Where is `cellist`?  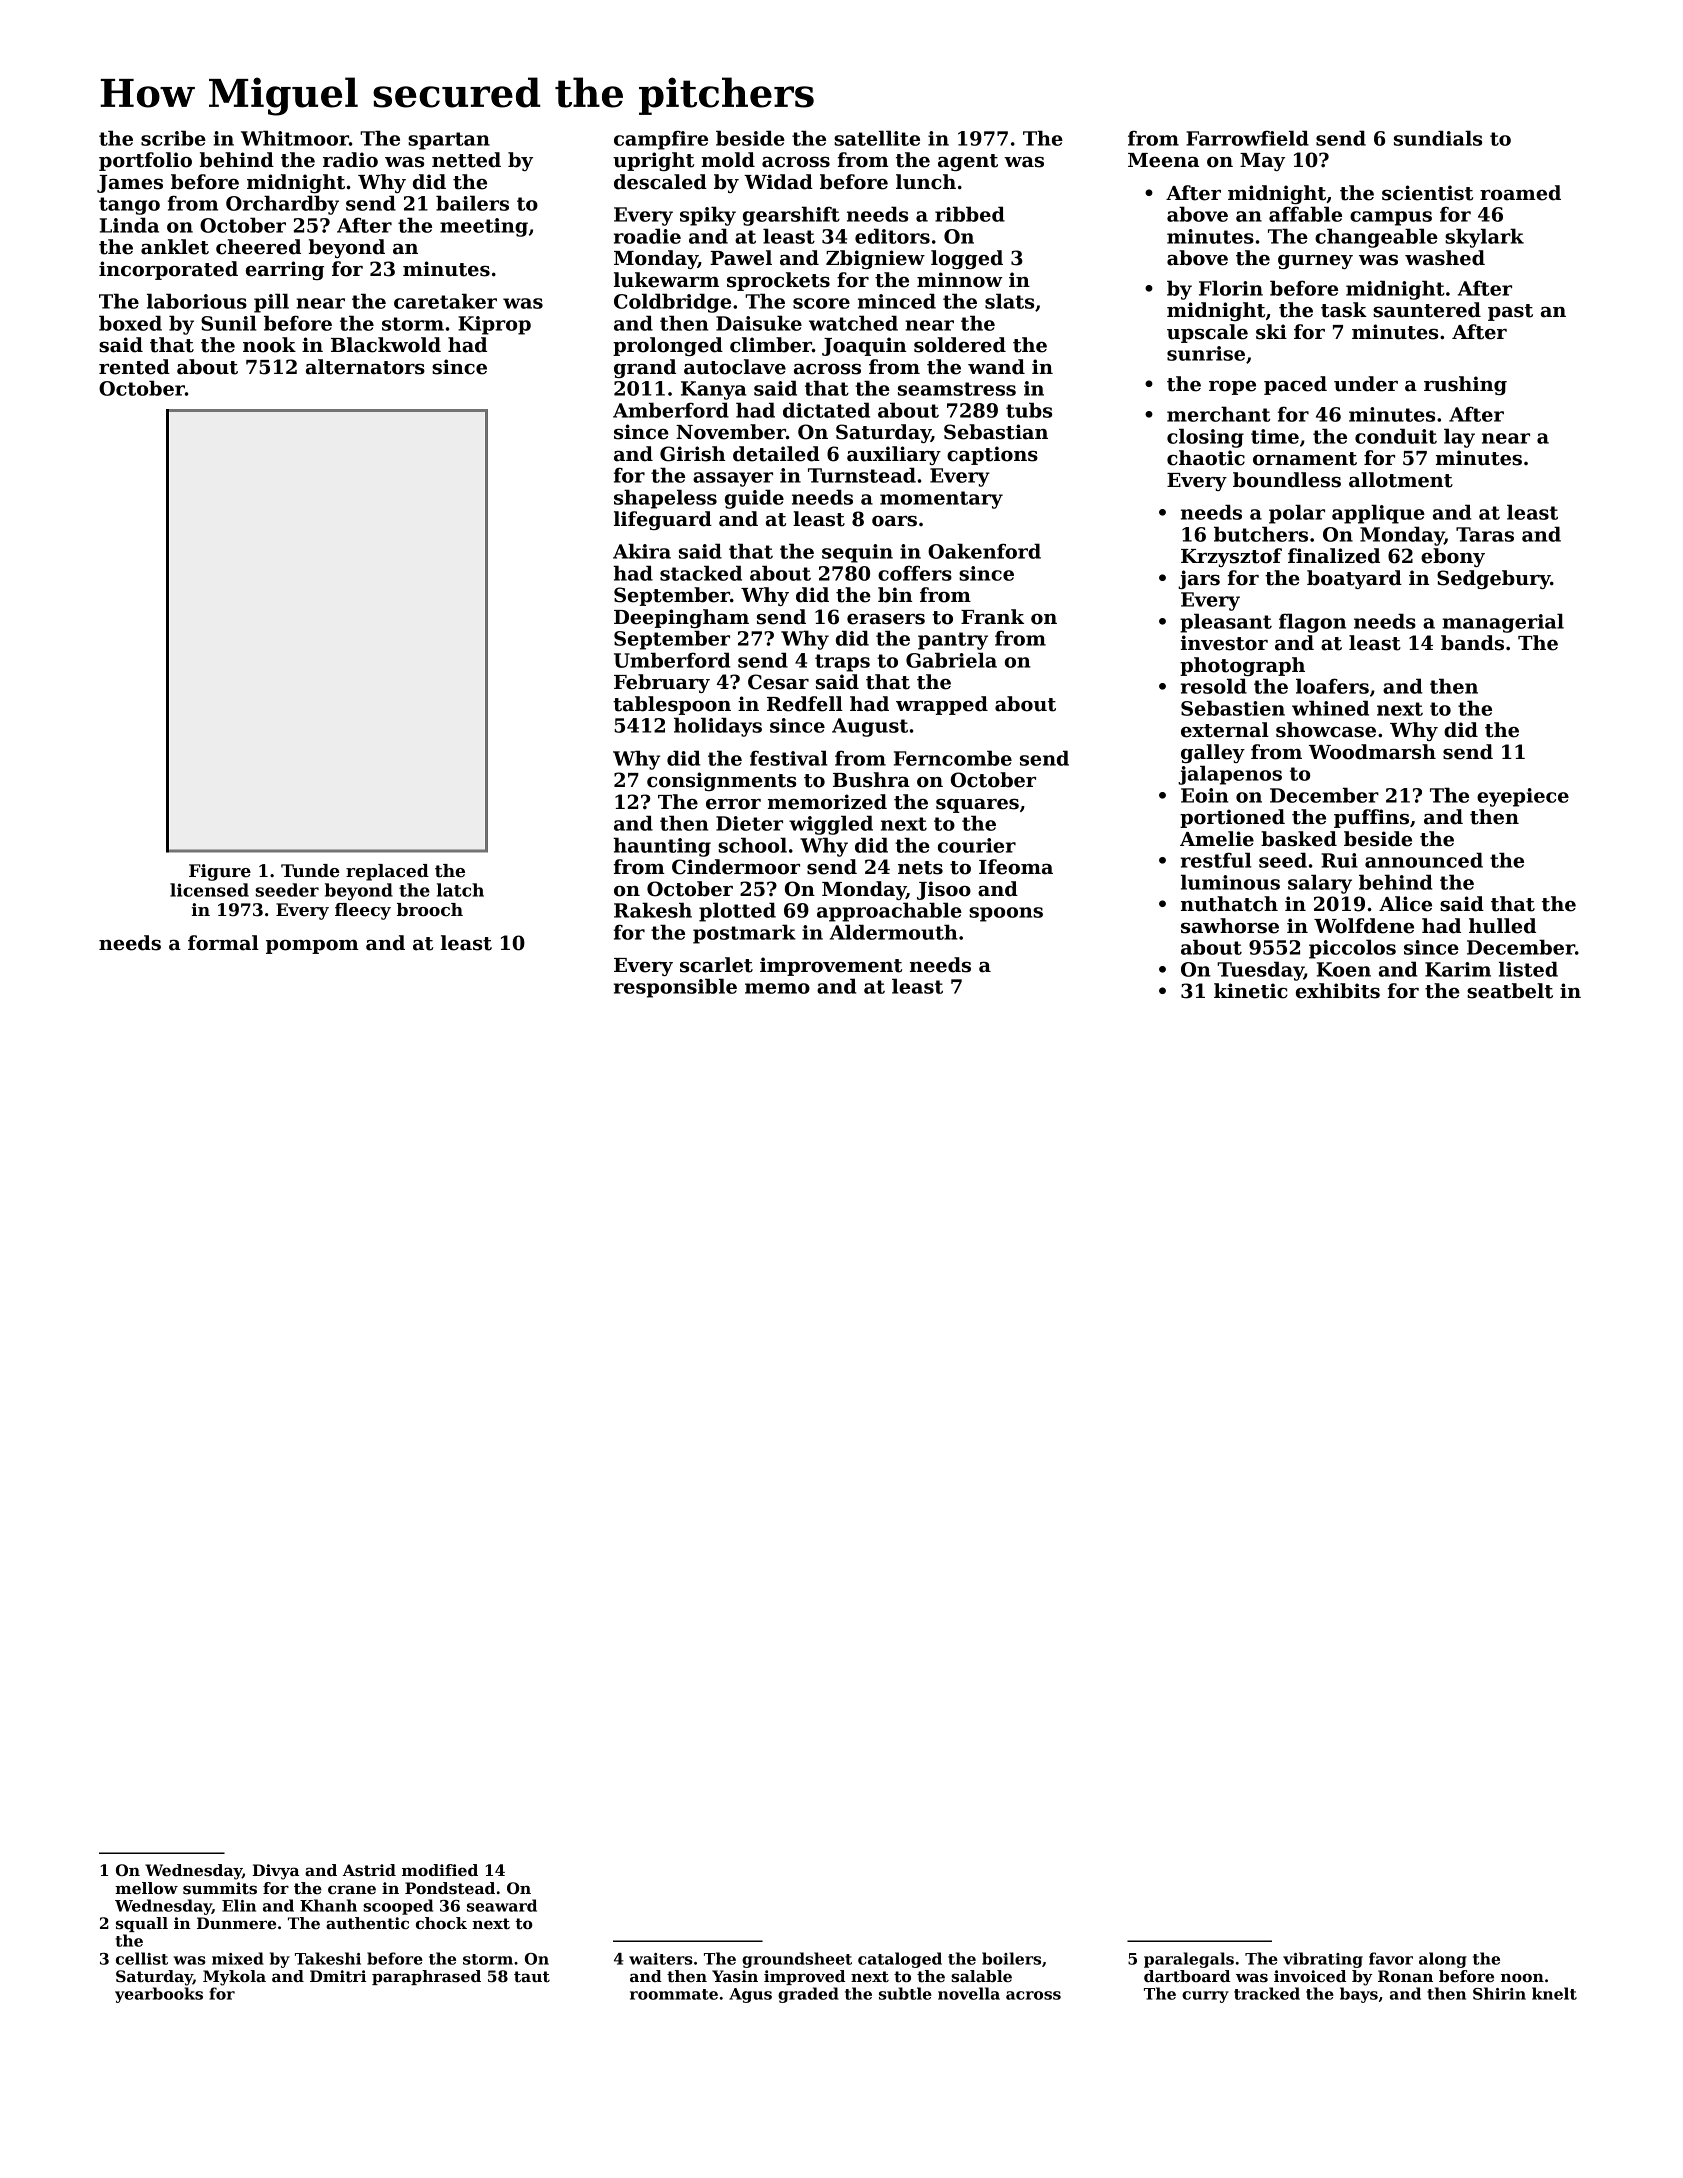
cellist is located at coordinates (142, 1958).
